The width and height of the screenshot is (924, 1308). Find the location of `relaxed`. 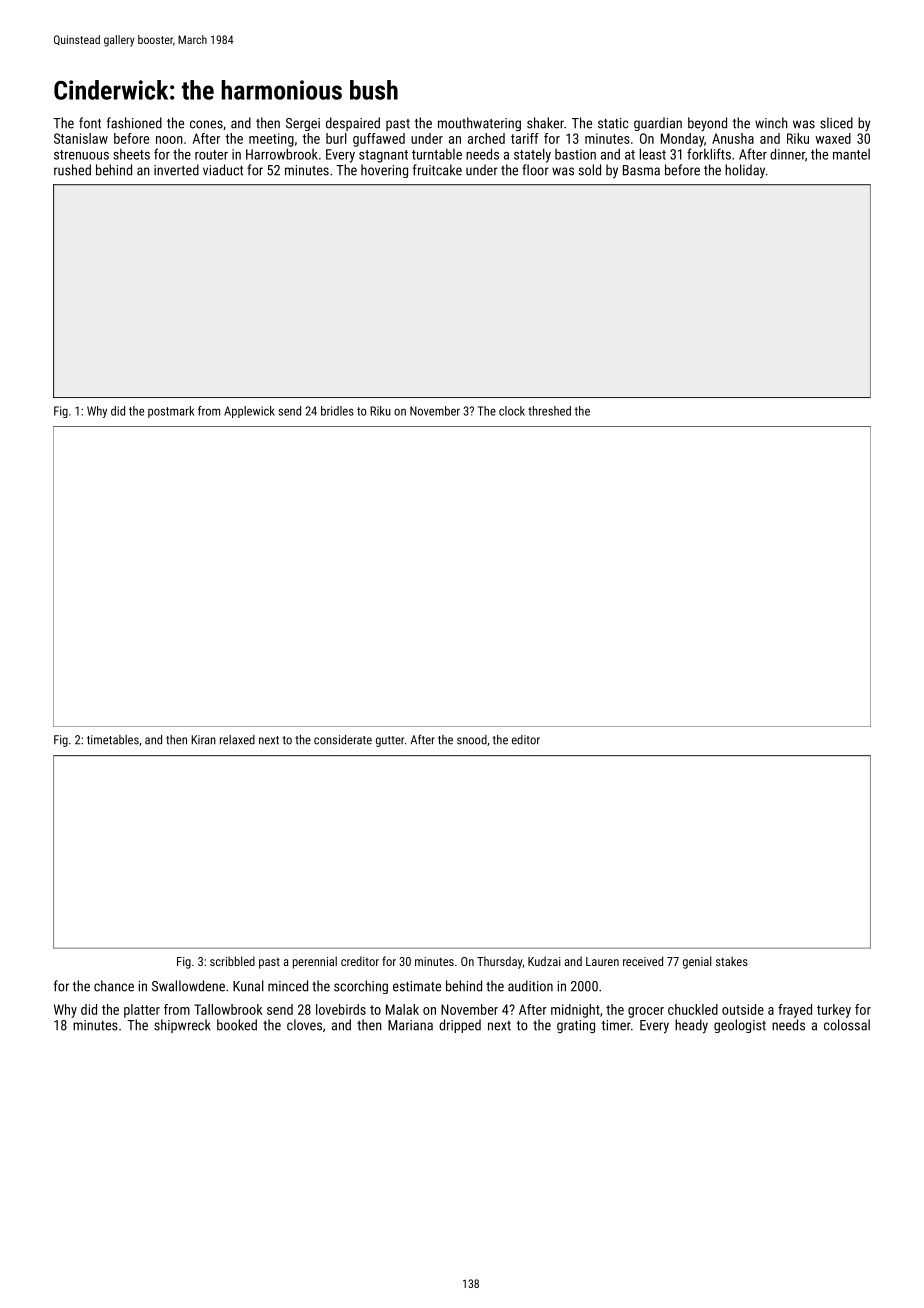

relaxed is located at coordinates (237, 740).
